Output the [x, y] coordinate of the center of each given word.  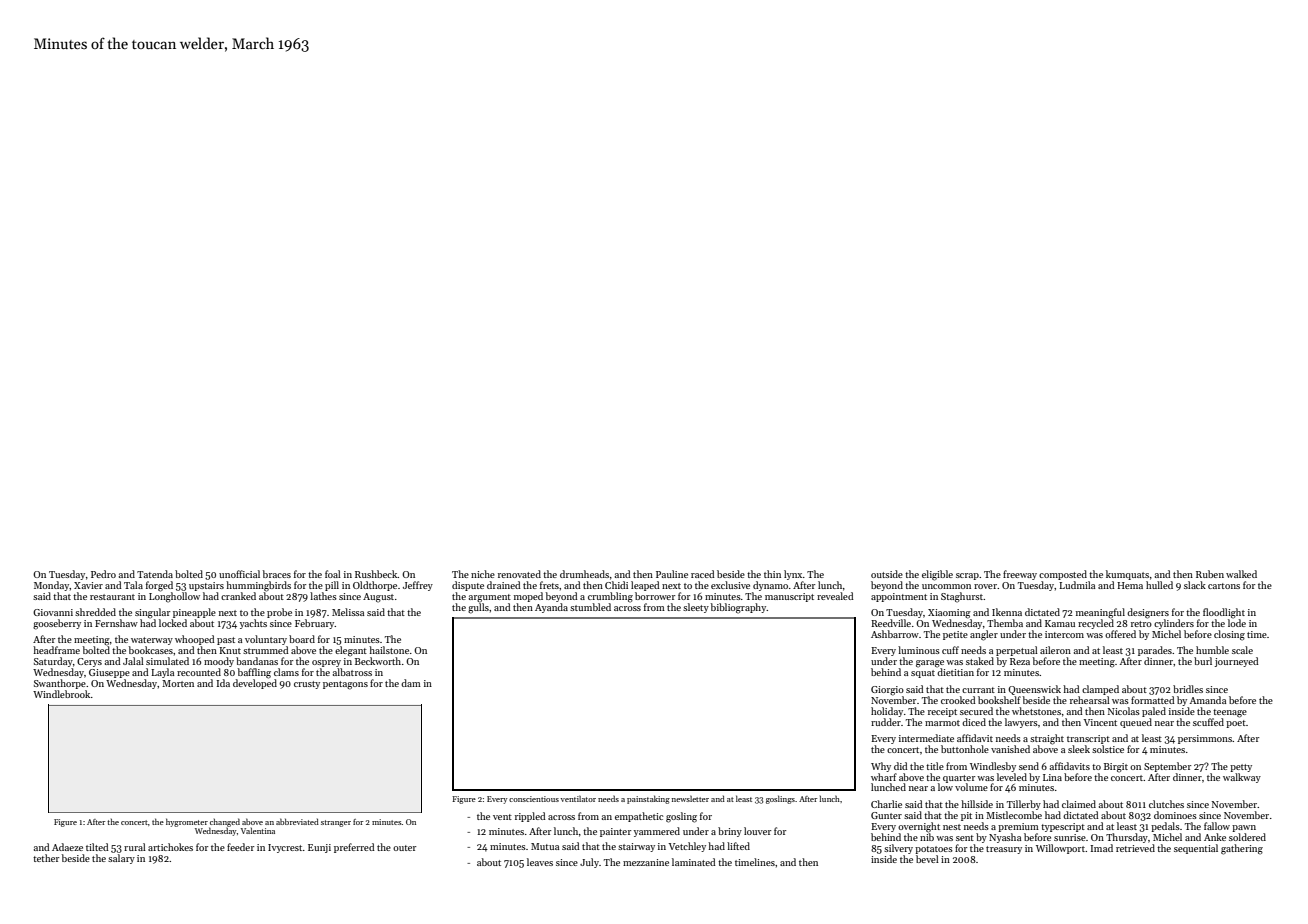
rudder [886, 722]
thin [772, 574]
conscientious [534, 799]
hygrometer [187, 822]
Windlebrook [62, 694]
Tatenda [155, 574]
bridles [1188, 689]
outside [887, 574]
